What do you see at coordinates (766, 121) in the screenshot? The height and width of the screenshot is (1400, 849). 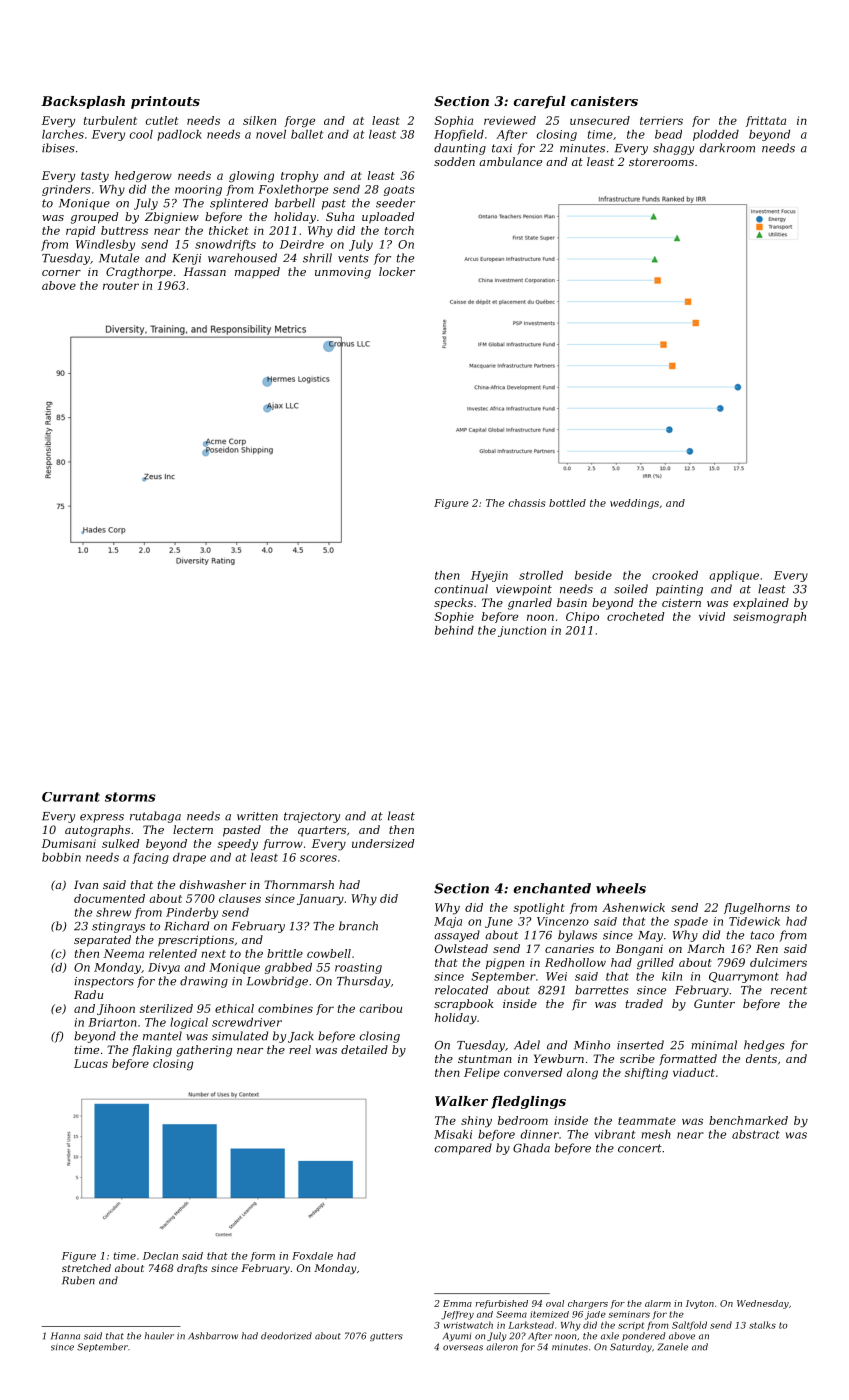 I see `frittata` at bounding box center [766, 121].
